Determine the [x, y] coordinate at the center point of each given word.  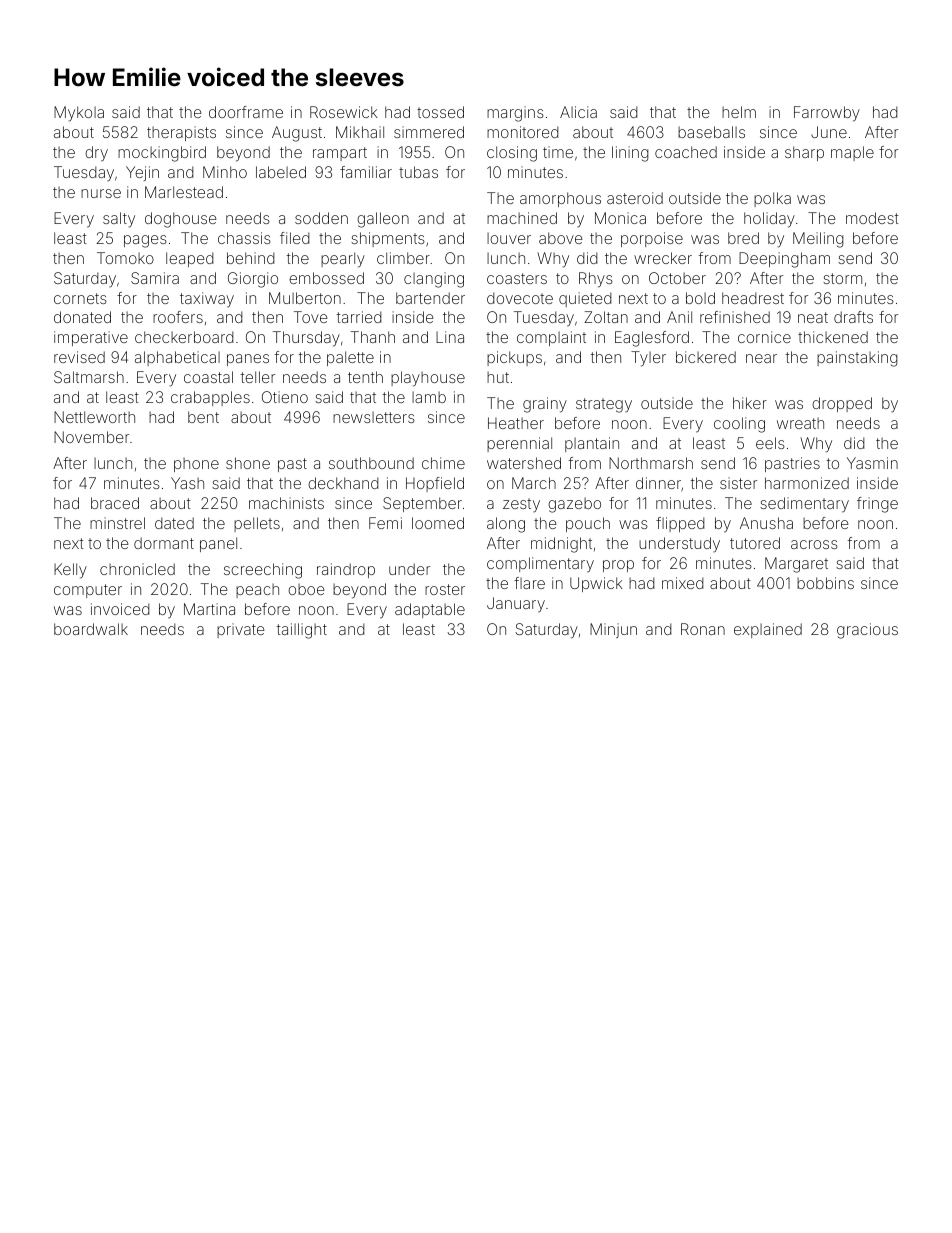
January [516, 605]
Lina [450, 337]
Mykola [79, 114]
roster [445, 589]
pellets [257, 524]
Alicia [578, 112]
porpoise [652, 239]
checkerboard [184, 337]
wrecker [663, 258]
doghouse [180, 220]
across [814, 544]
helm [739, 112]
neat [813, 317]
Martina [209, 609]
